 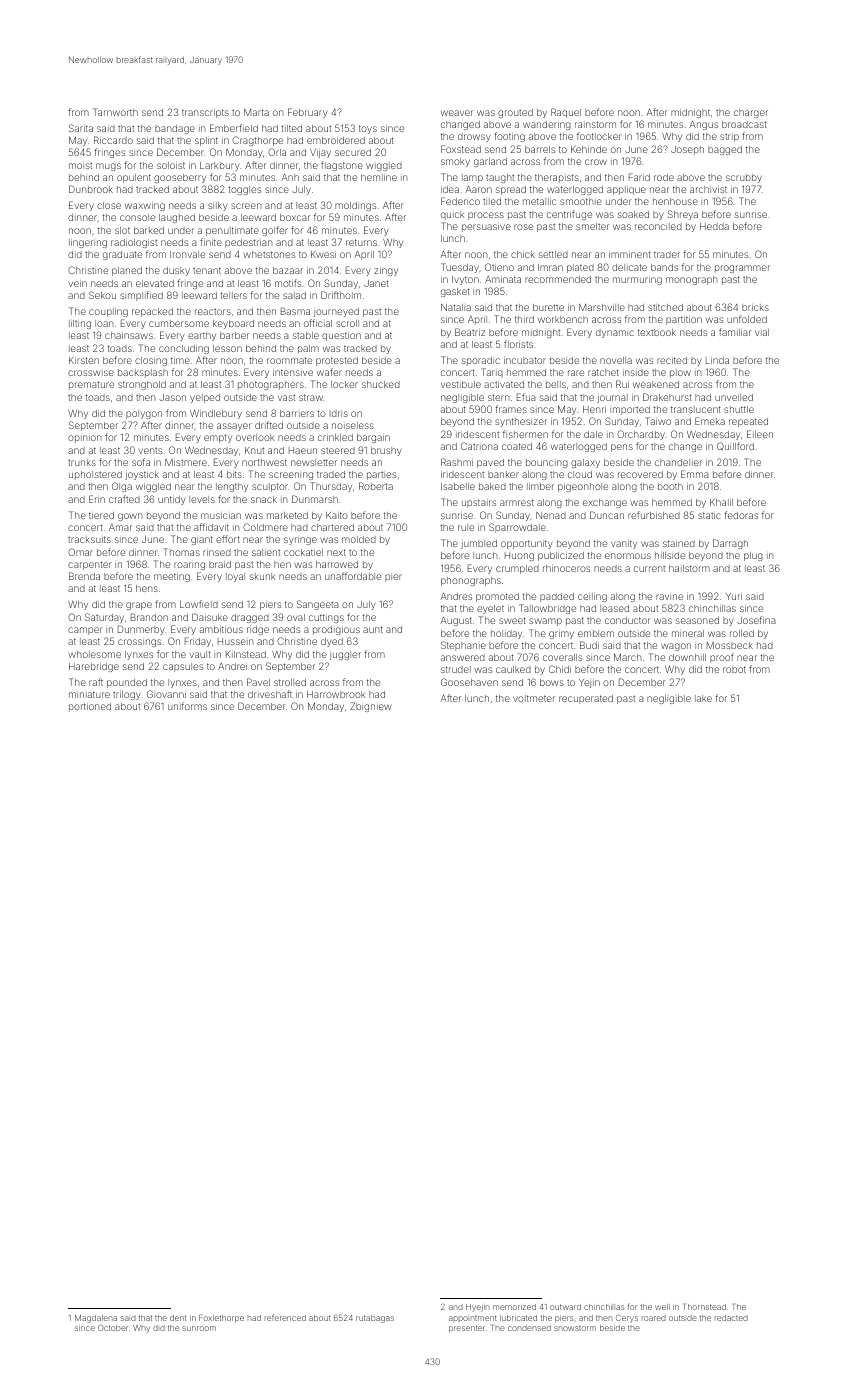 I want to click on sunroom, so click(x=199, y=1328).
